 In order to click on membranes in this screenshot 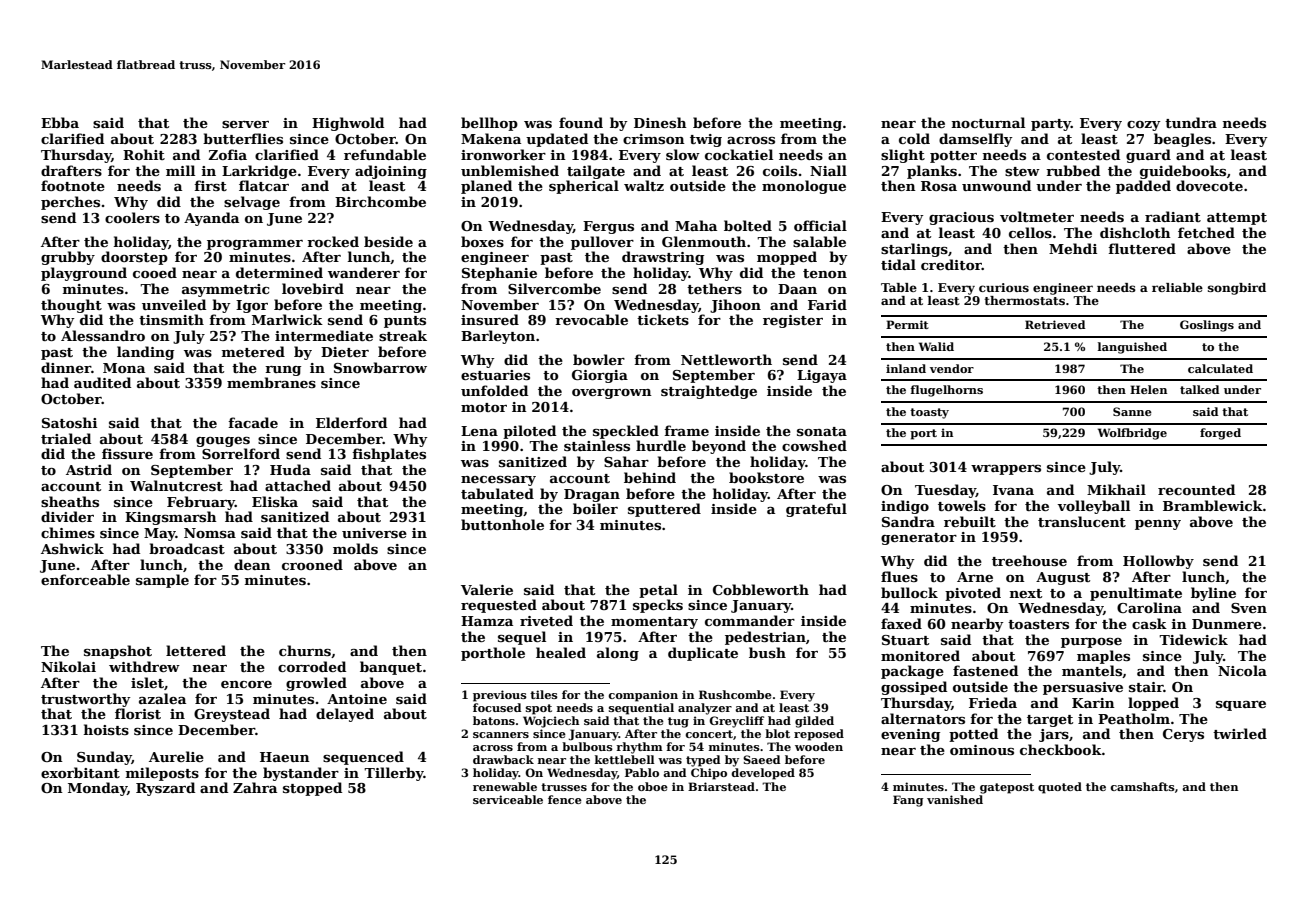, I will do `click(271, 382)`.
